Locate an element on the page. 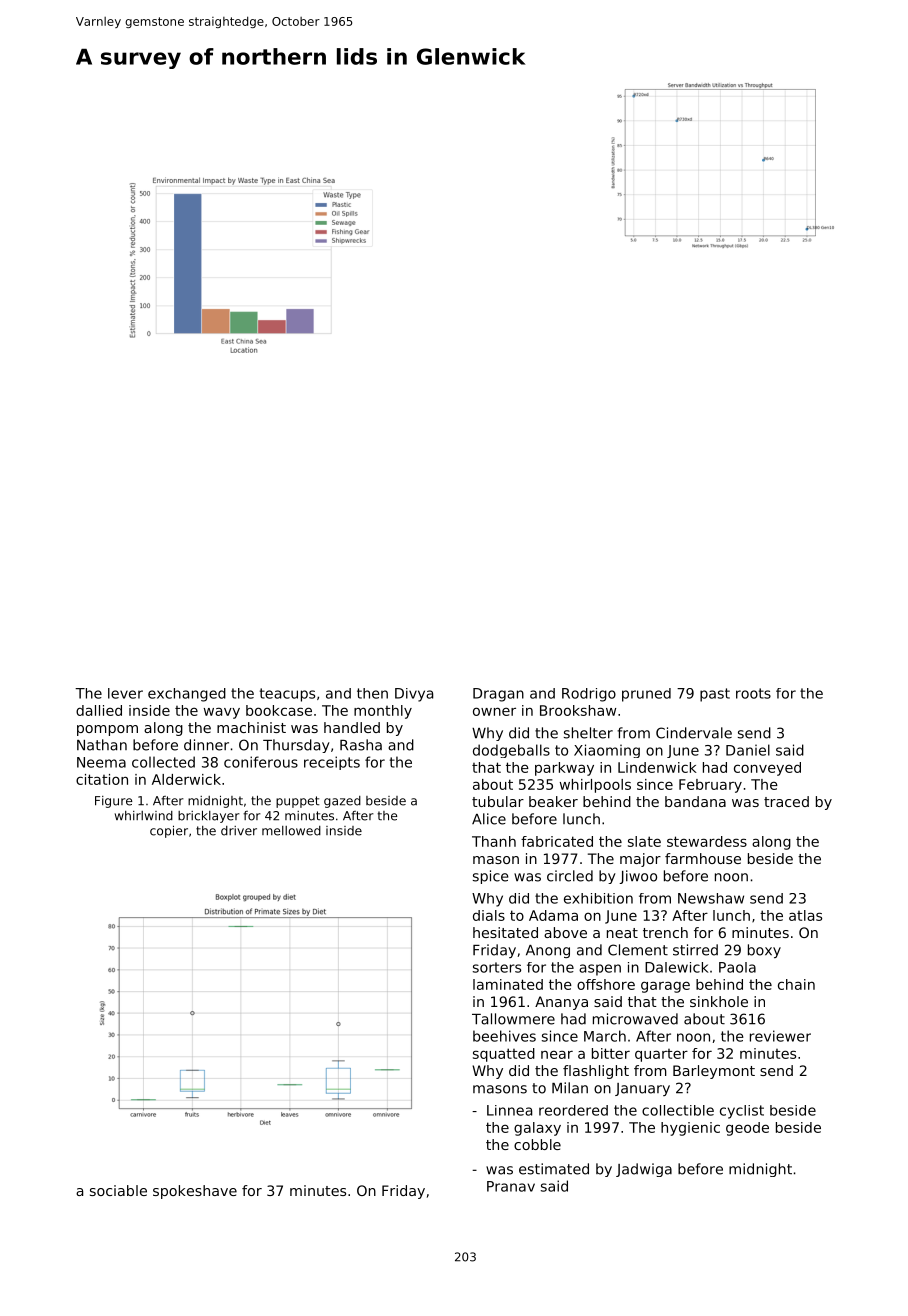 This document has width=908, height=1316. tubular is located at coordinates (498, 801).
